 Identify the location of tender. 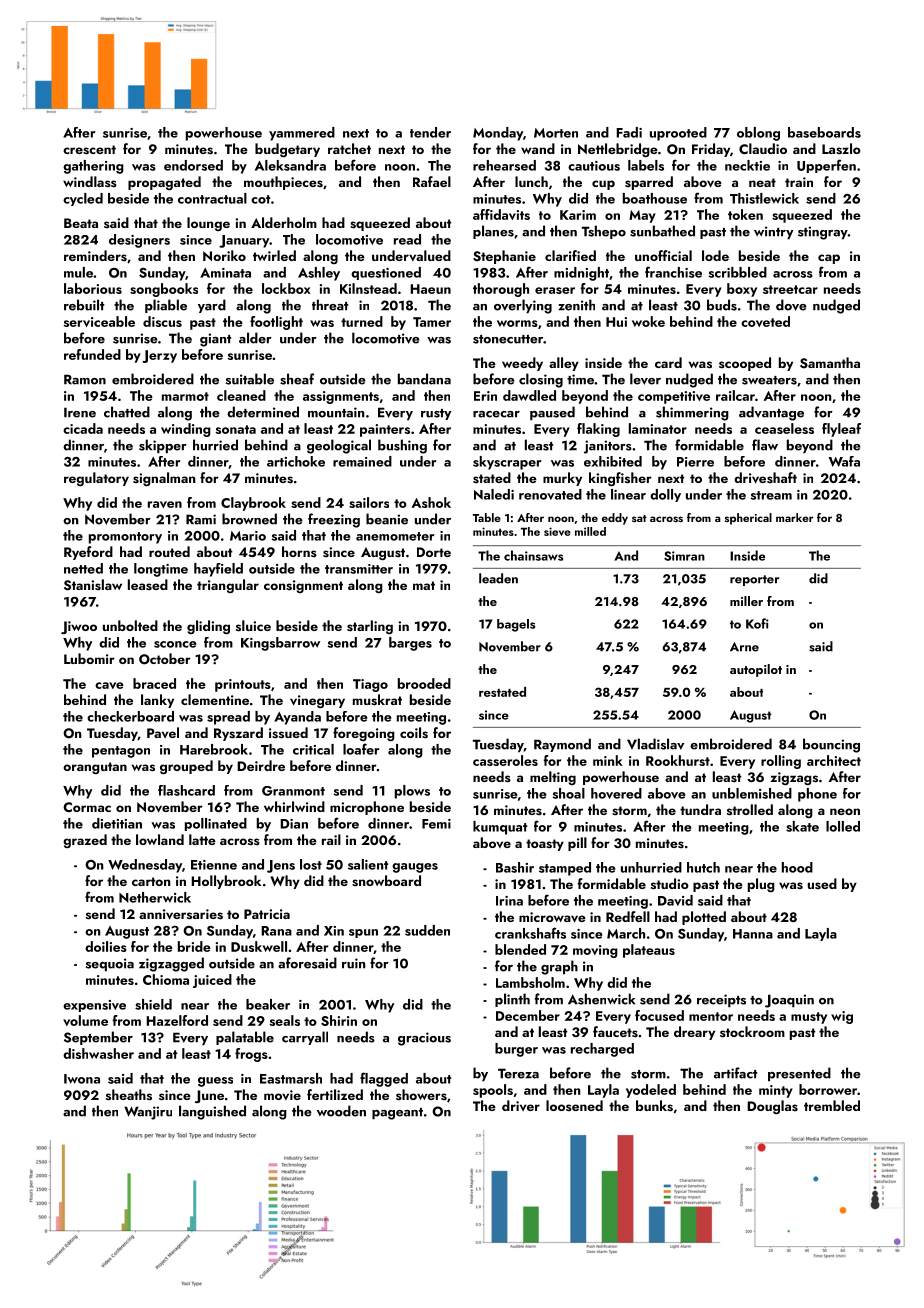
(430, 132).
